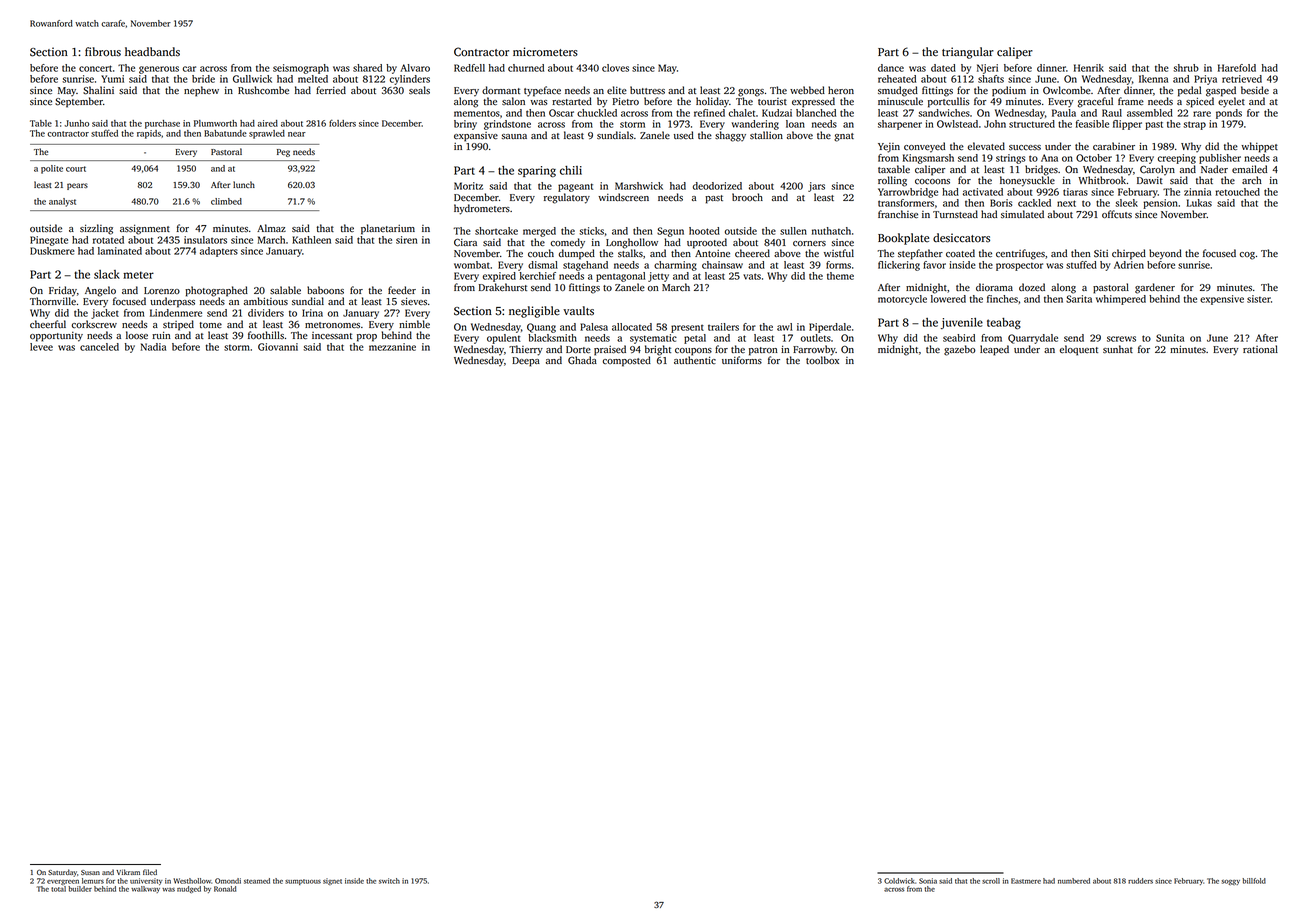  I want to click on gazebo, so click(960, 350).
